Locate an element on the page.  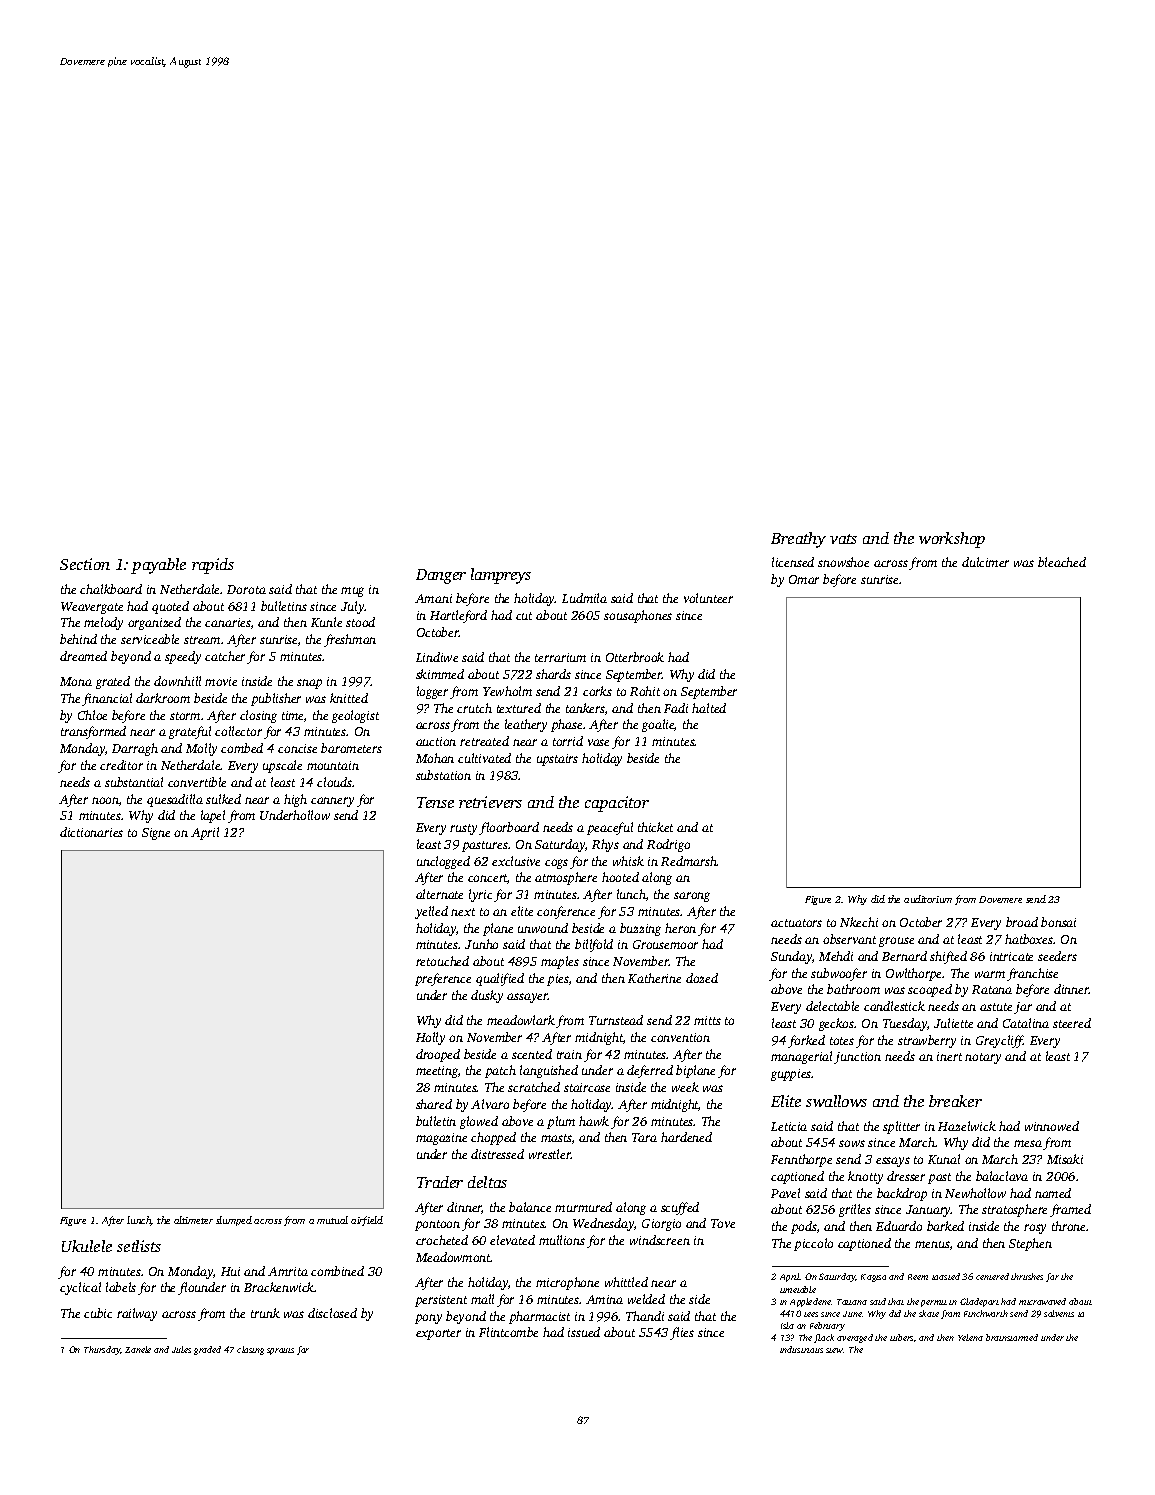
Amina is located at coordinates (604, 1299).
